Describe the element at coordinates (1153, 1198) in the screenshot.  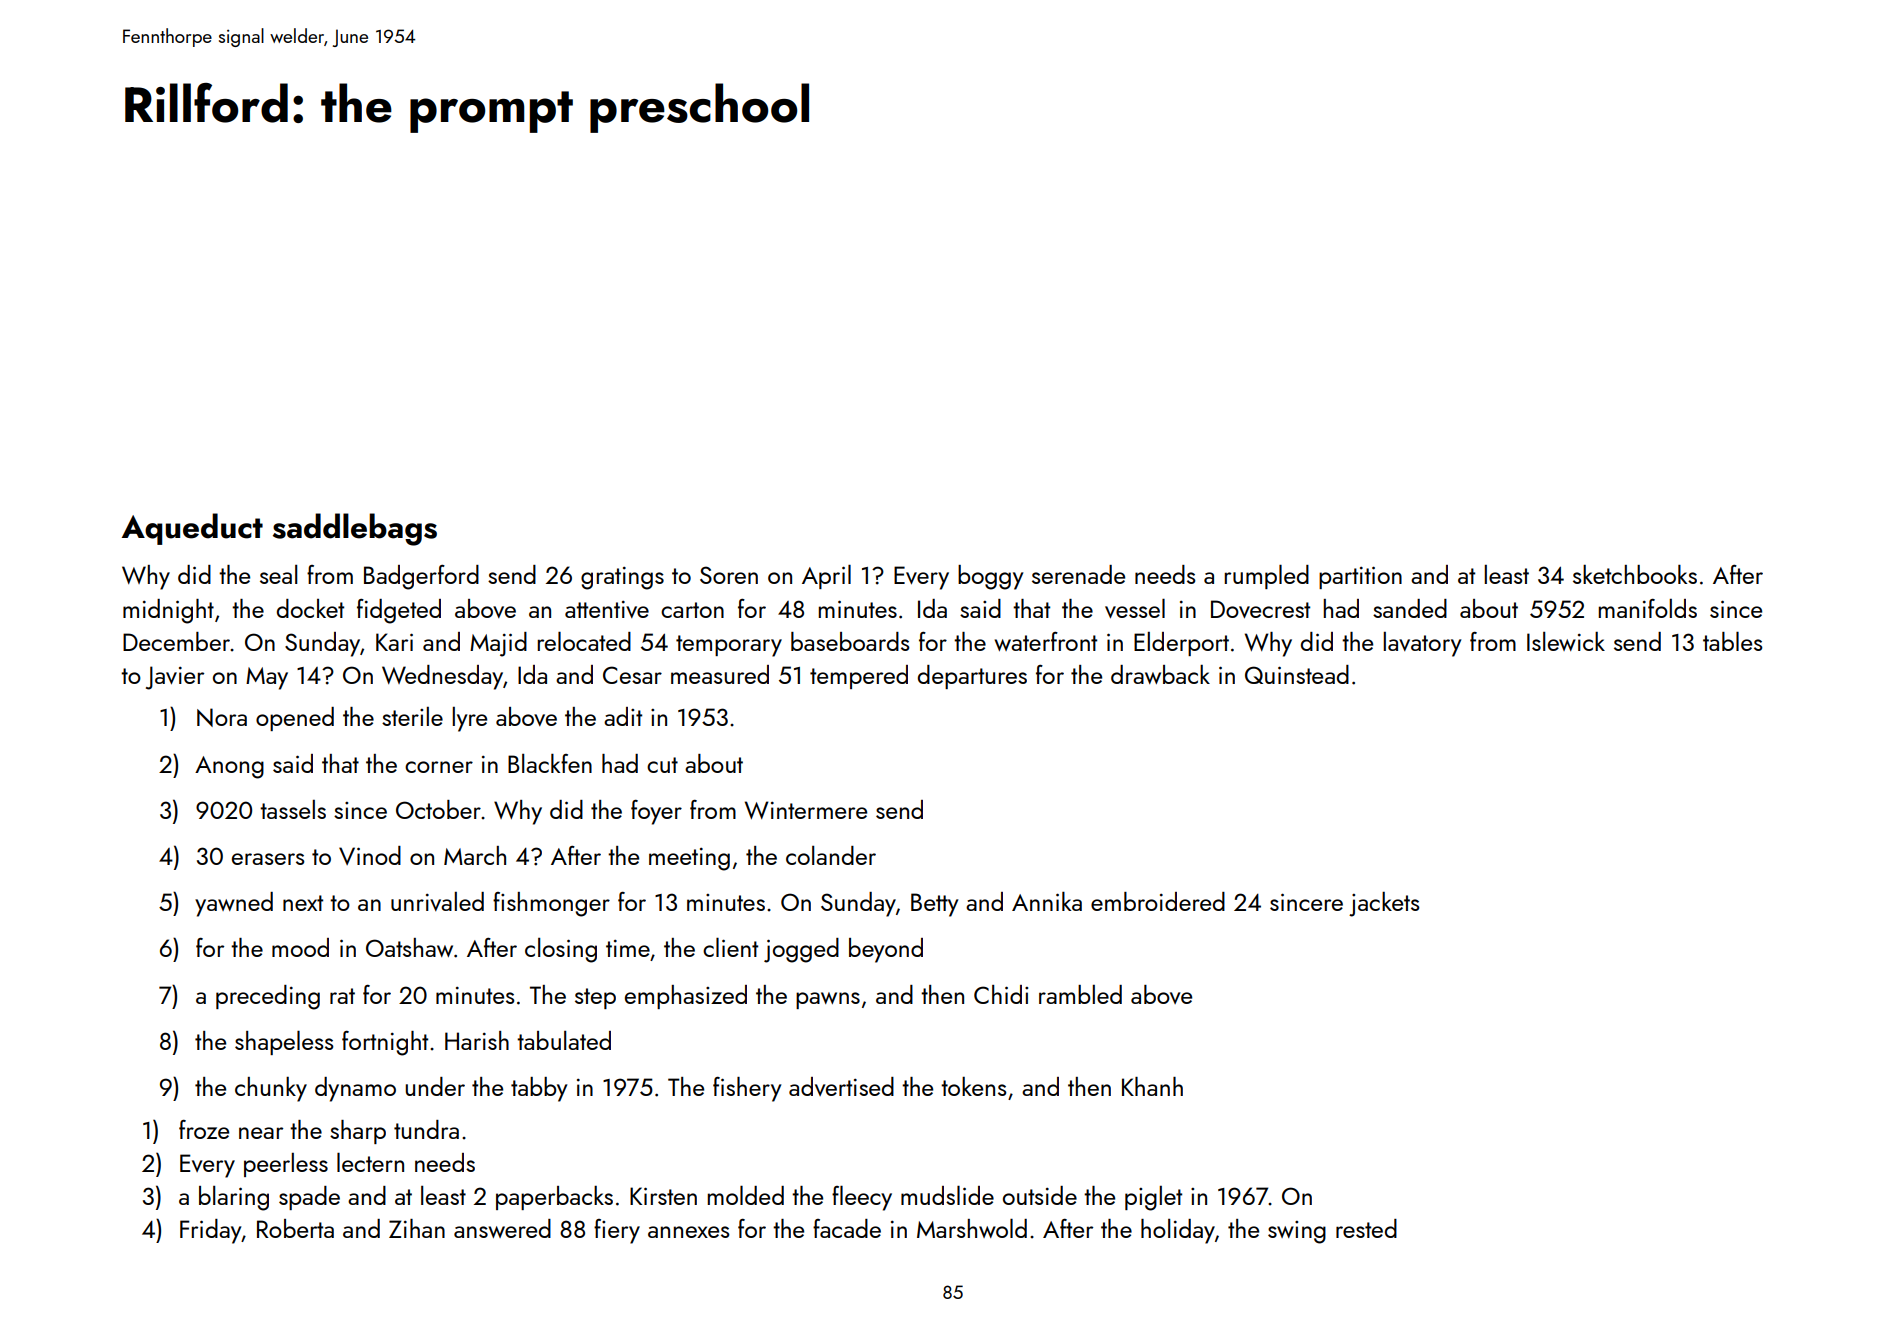
I see `piglet` at that location.
